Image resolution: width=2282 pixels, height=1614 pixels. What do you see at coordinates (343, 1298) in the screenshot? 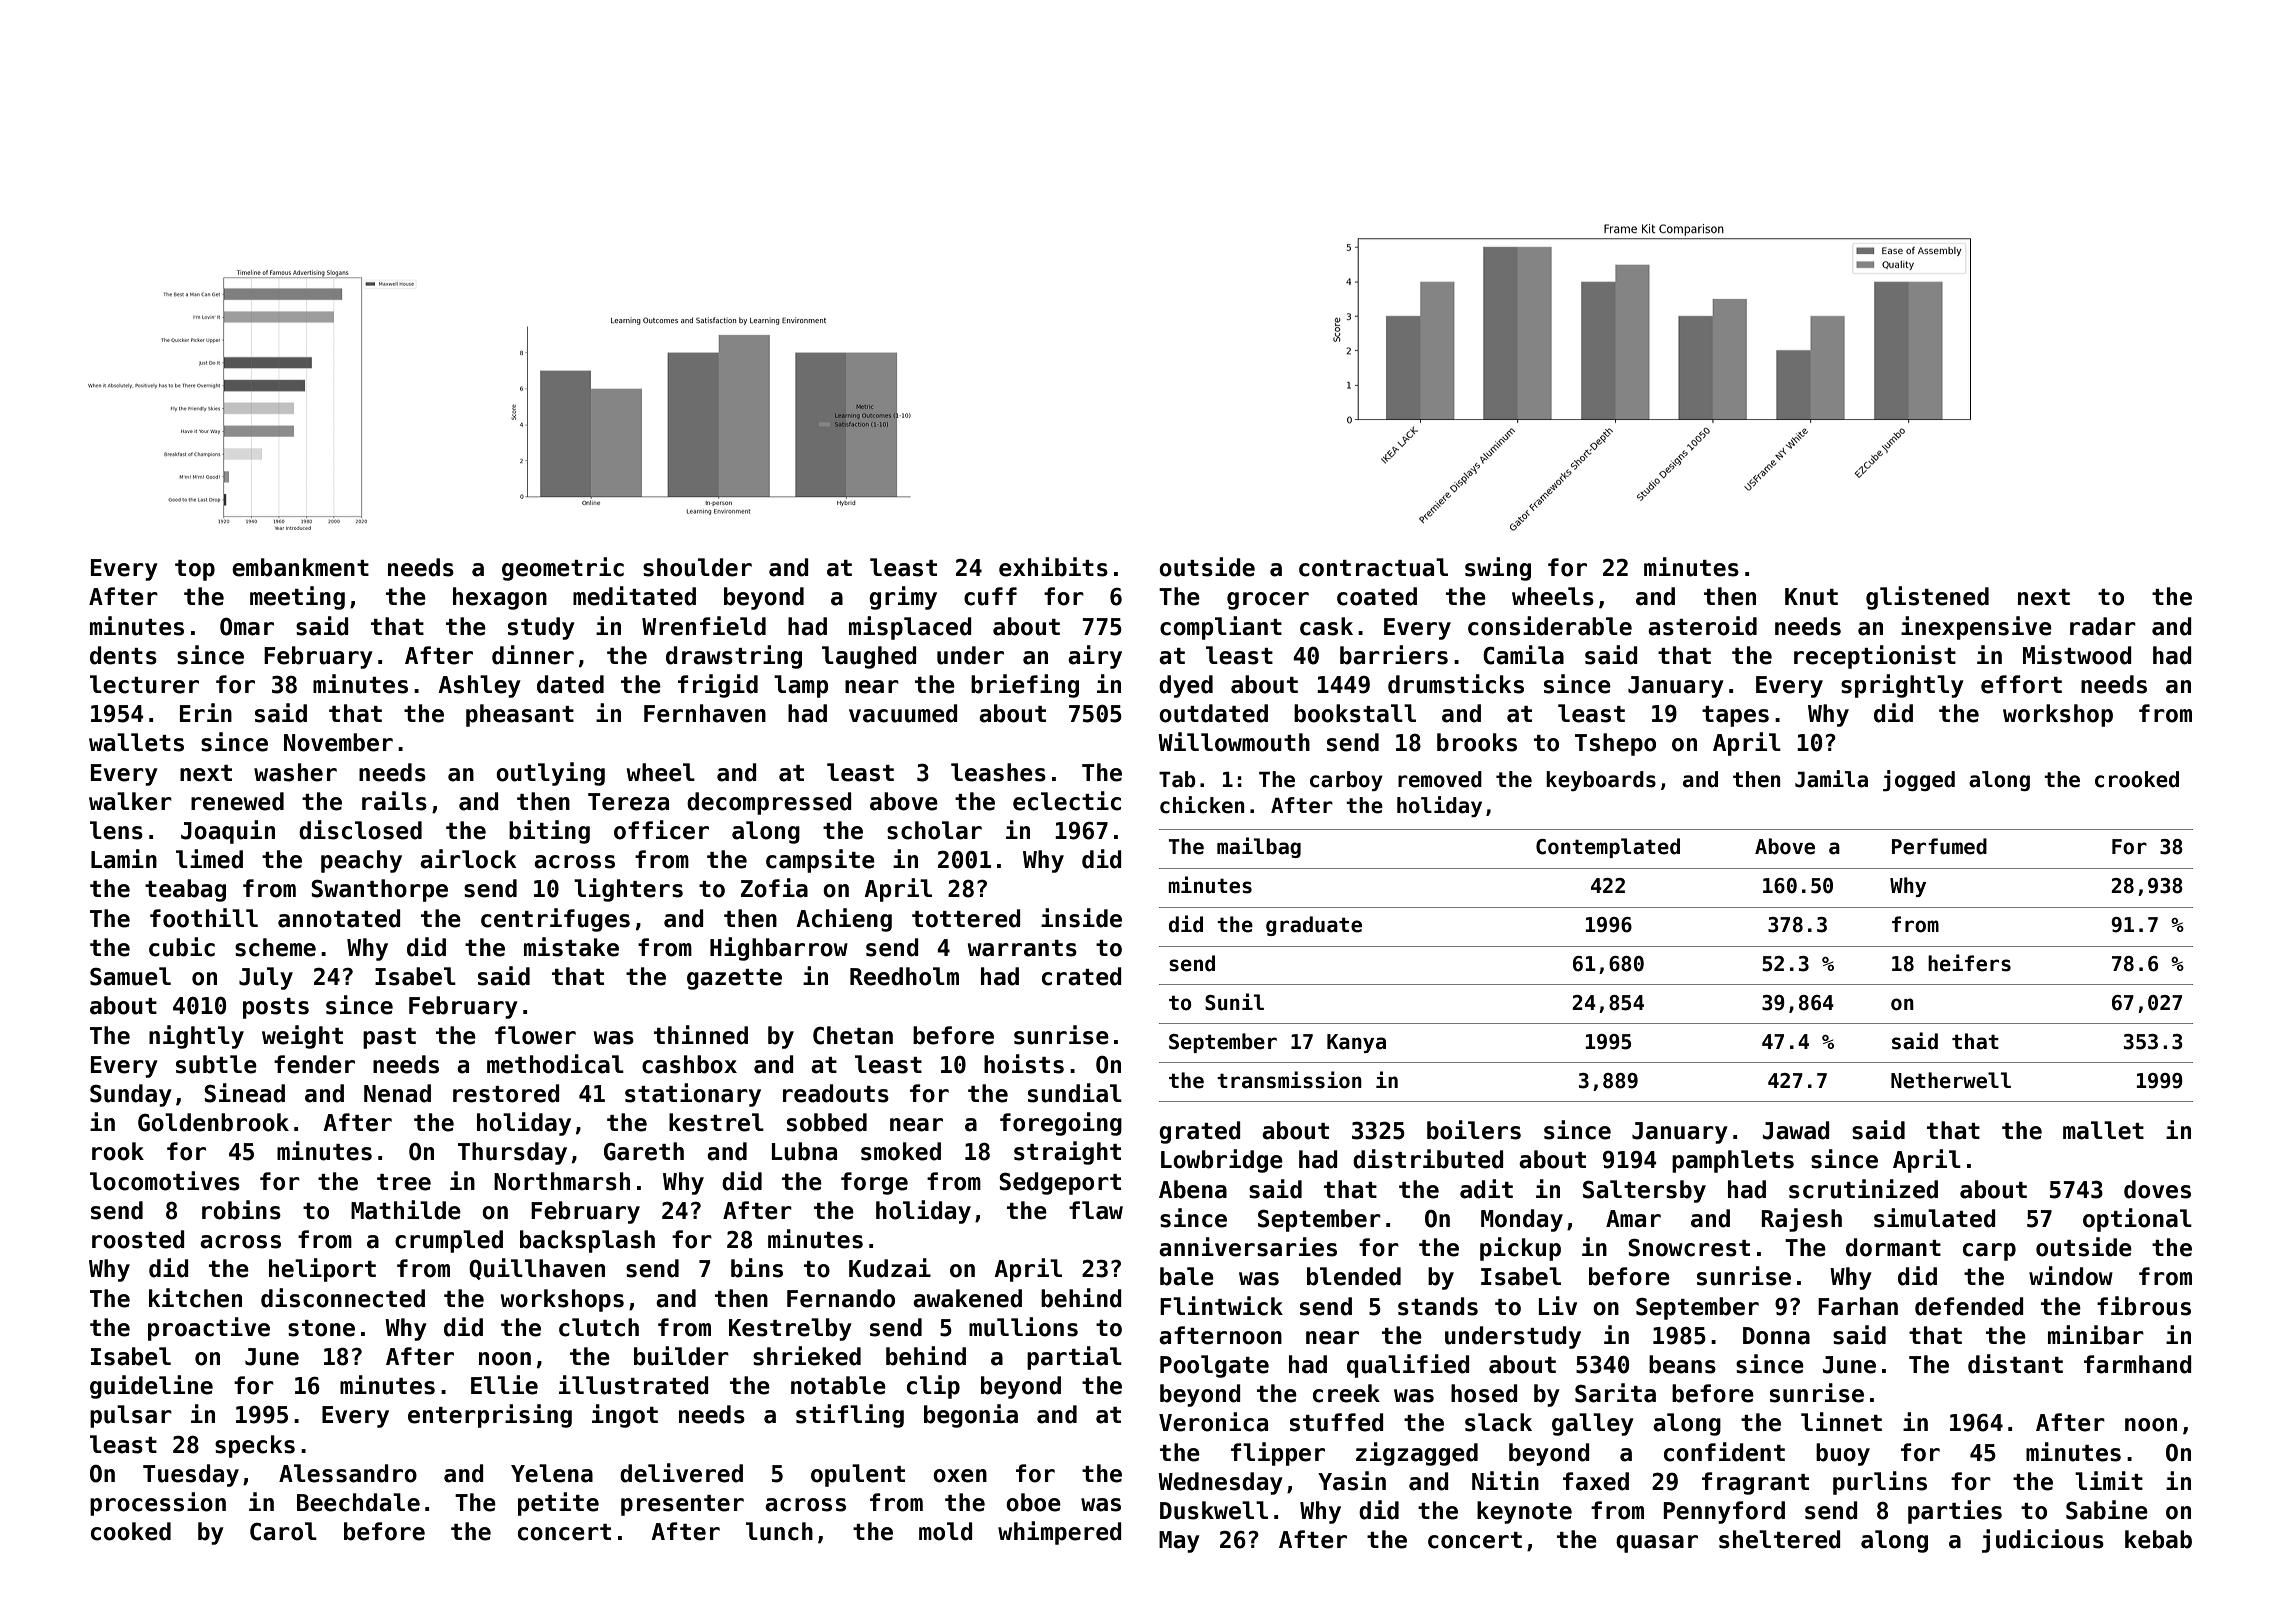
I see `disconnected` at bounding box center [343, 1298].
